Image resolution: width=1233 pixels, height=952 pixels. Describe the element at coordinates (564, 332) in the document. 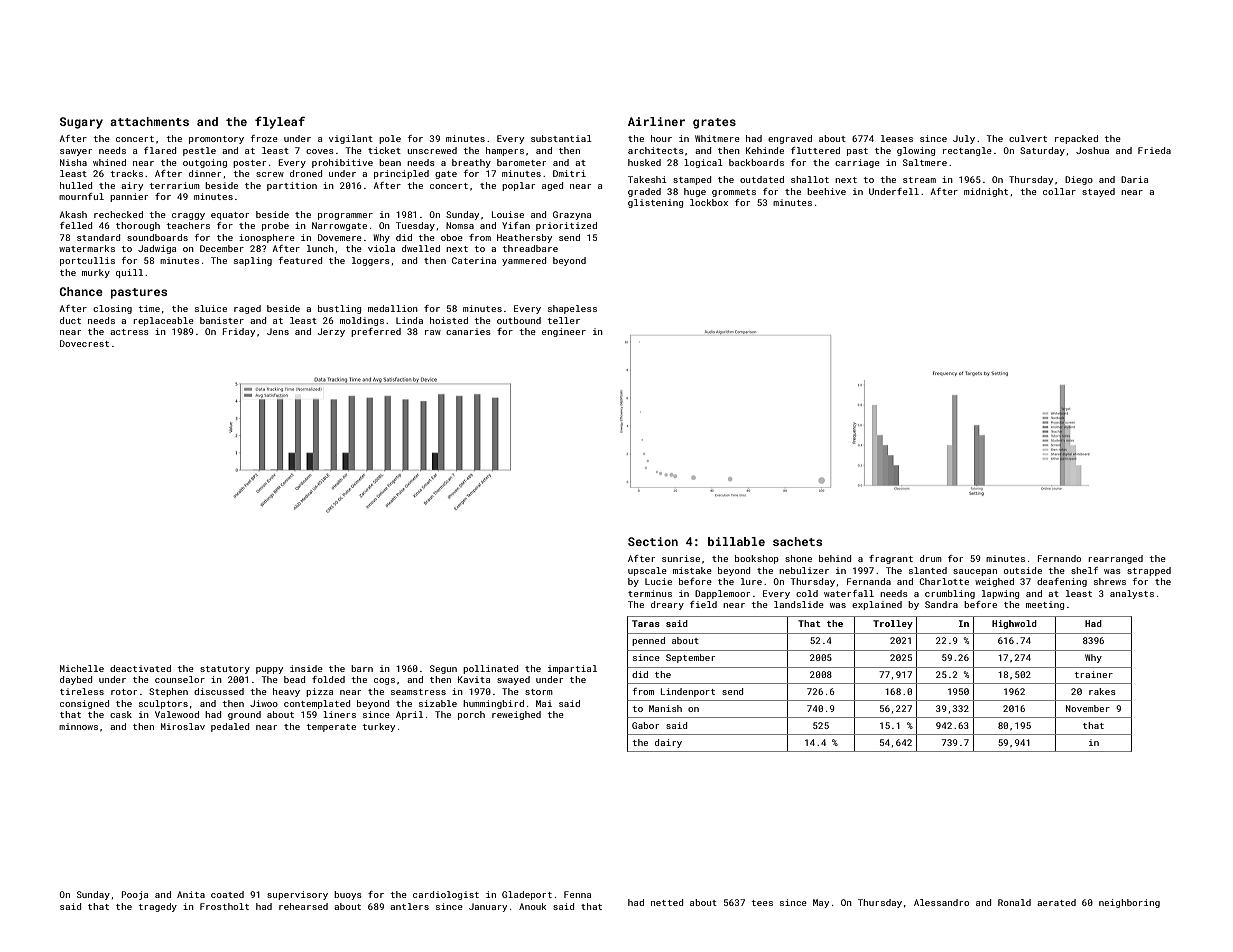

I see `engineer` at that location.
